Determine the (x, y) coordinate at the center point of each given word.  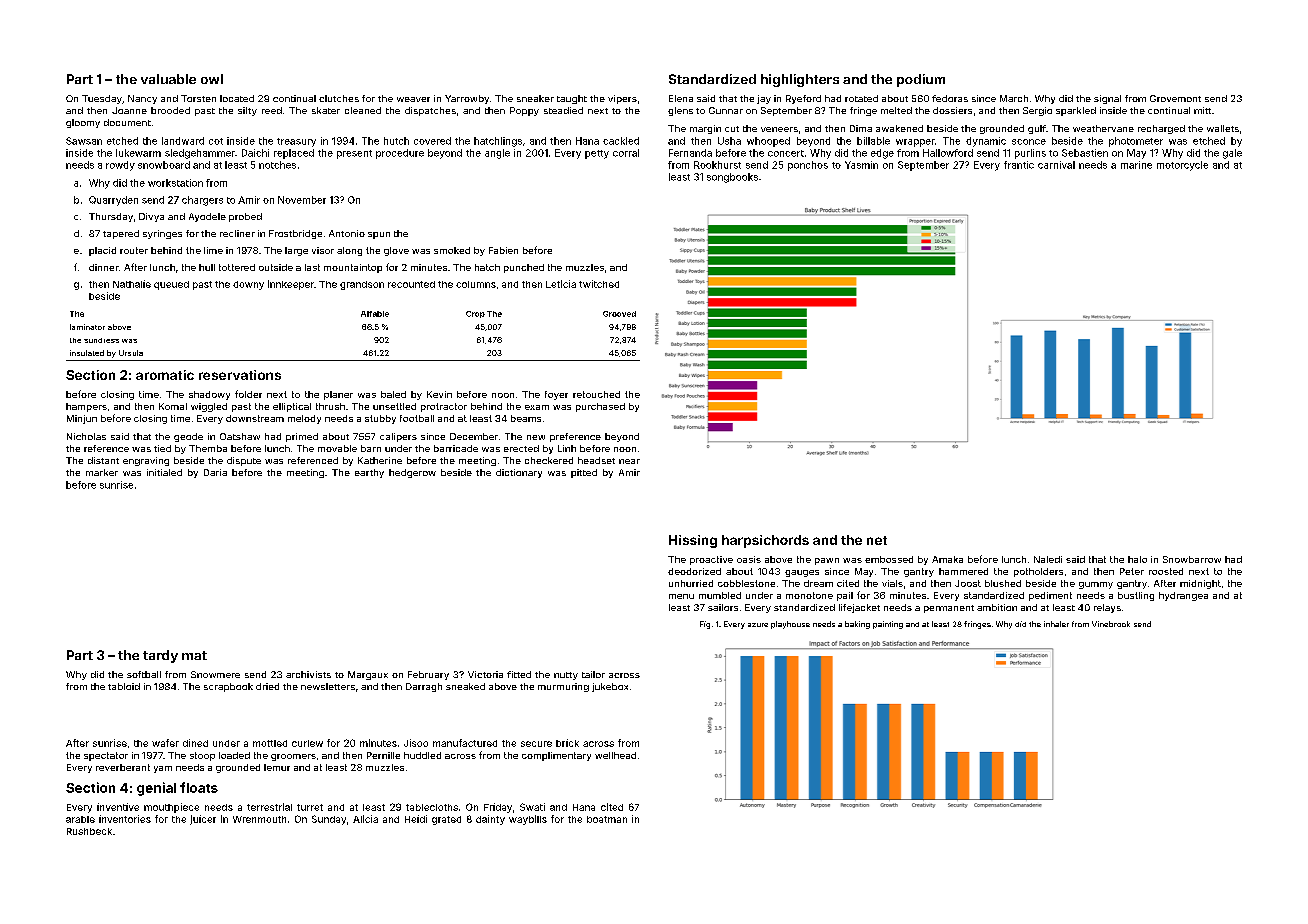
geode (188, 437)
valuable (168, 79)
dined (195, 743)
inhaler (1056, 624)
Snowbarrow (1192, 559)
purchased (600, 407)
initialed (164, 472)
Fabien (503, 250)
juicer (203, 820)
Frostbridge (295, 234)
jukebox (610, 687)
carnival (1056, 165)
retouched (596, 394)
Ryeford (803, 99)
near (629, 461)
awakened (899, 128)
